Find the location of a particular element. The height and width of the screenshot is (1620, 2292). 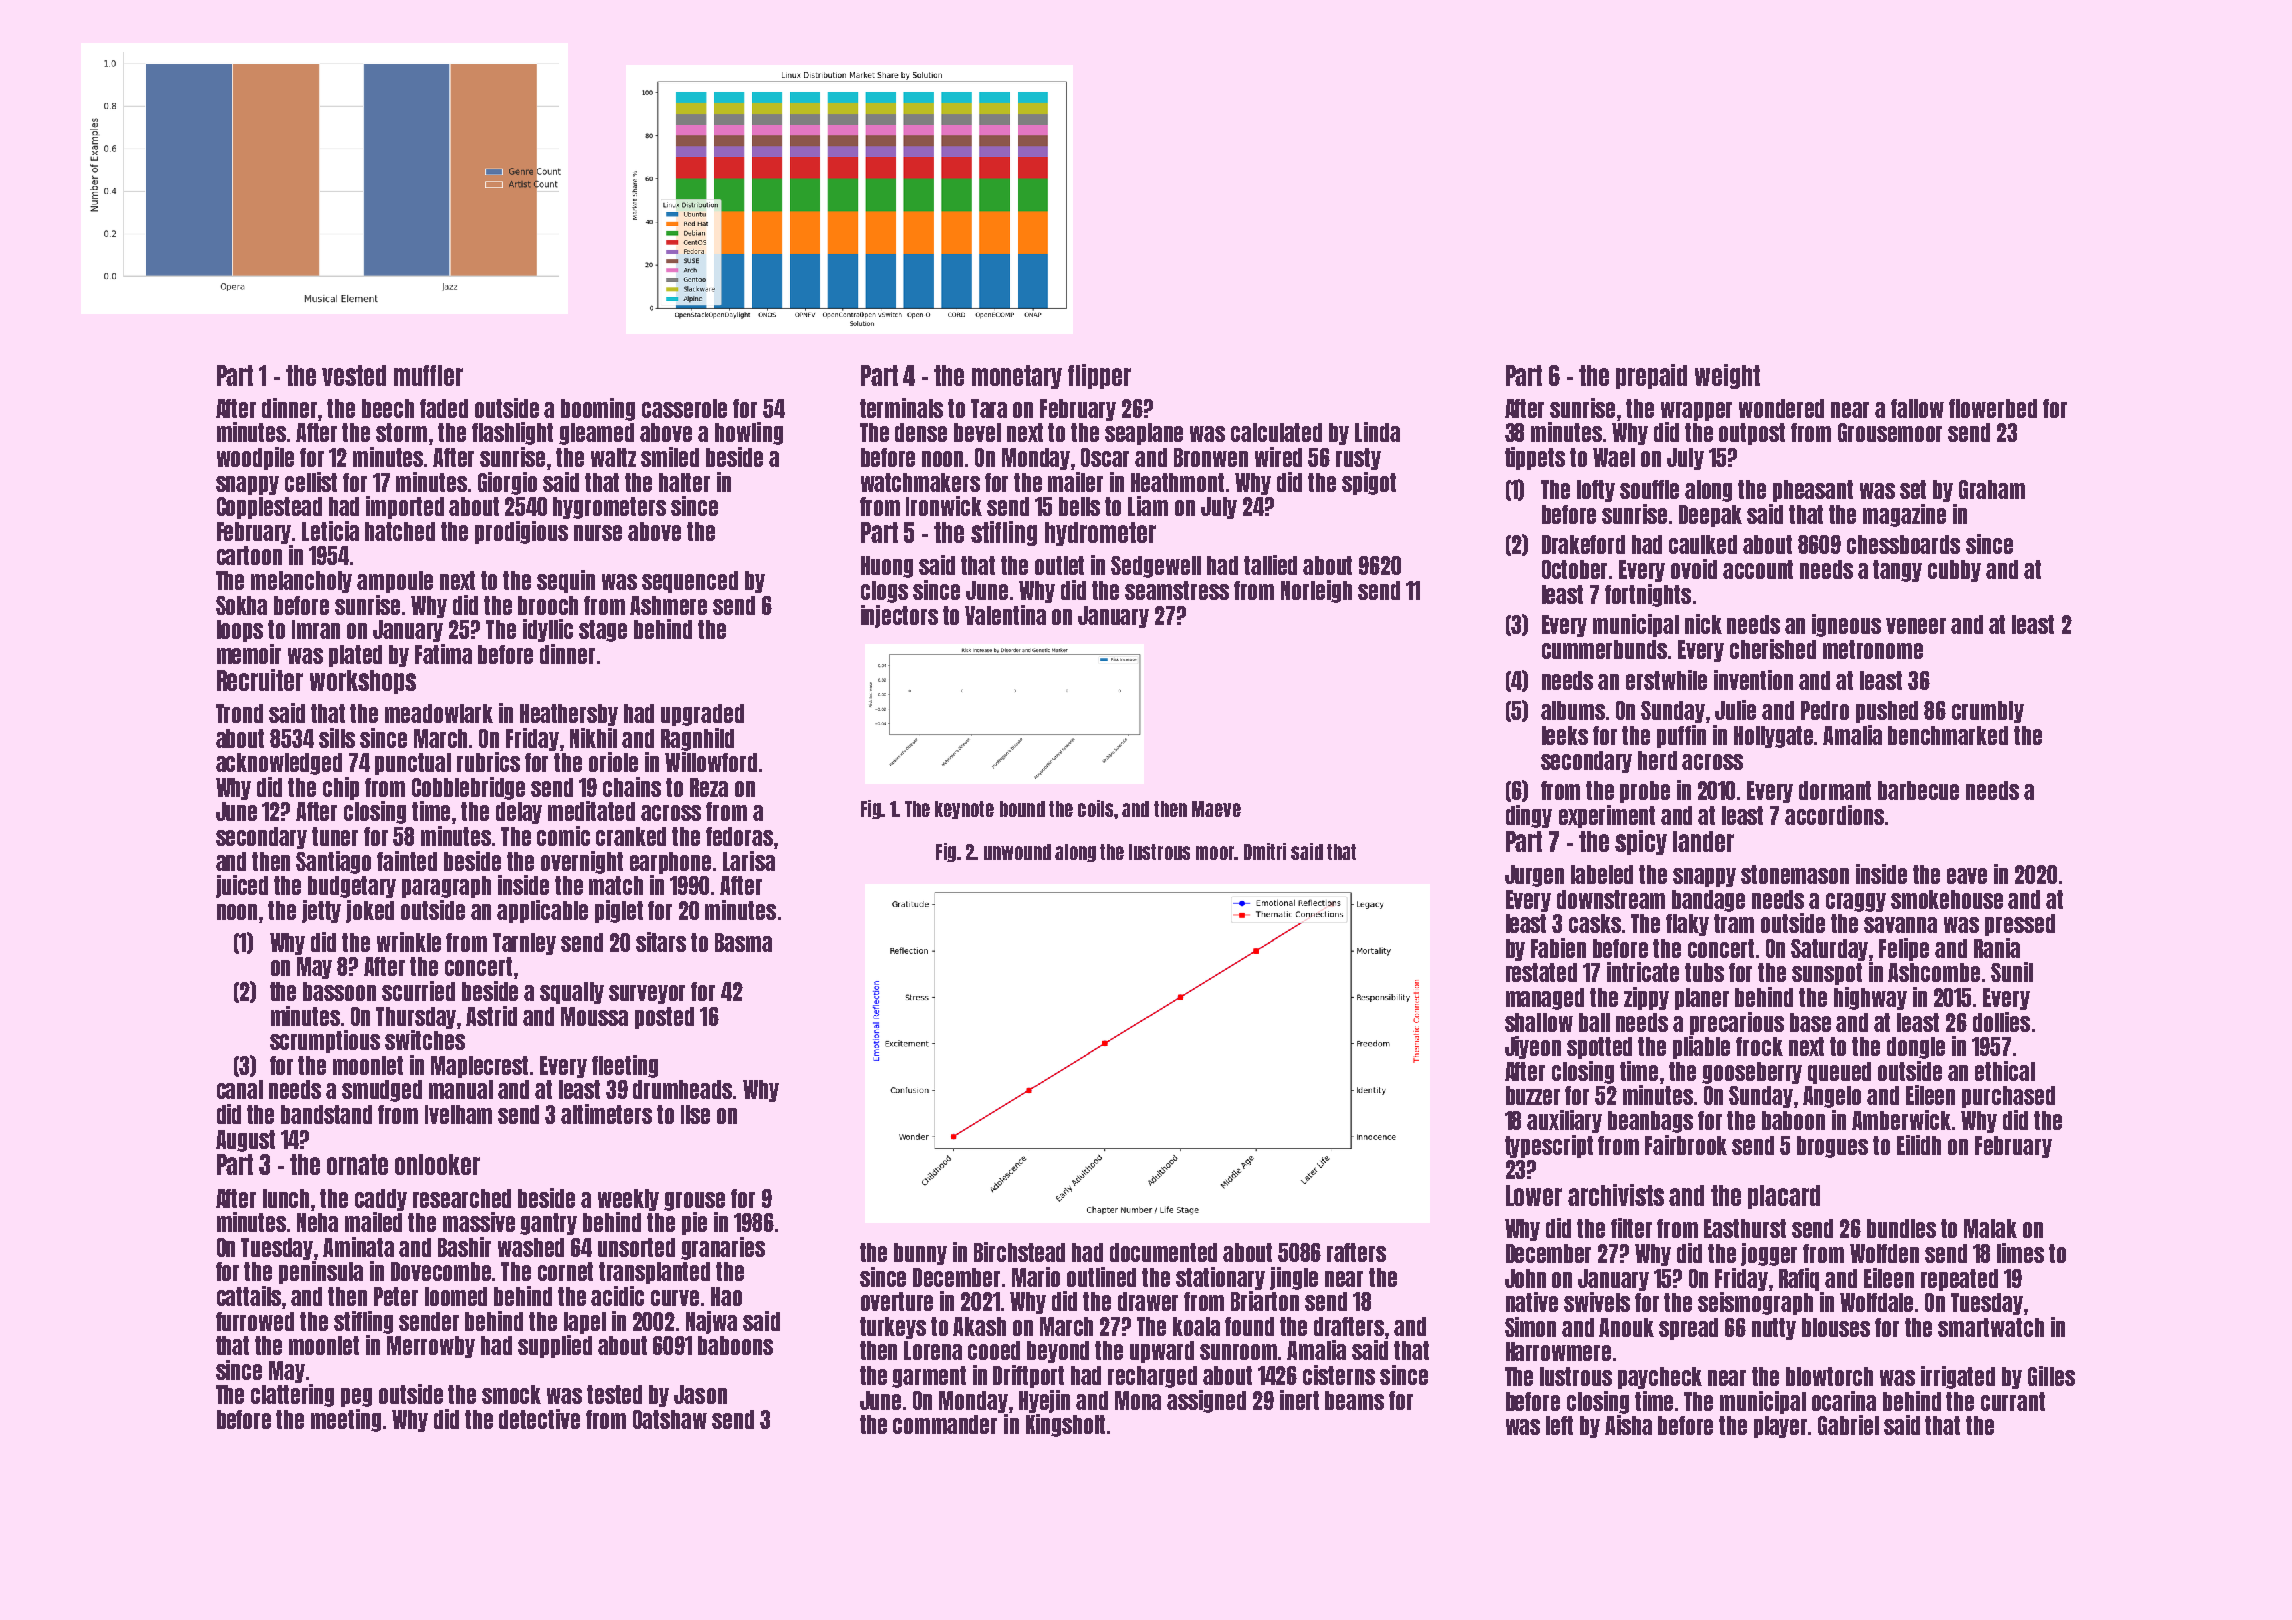

monetary is located at coordinates (1017, 377).
